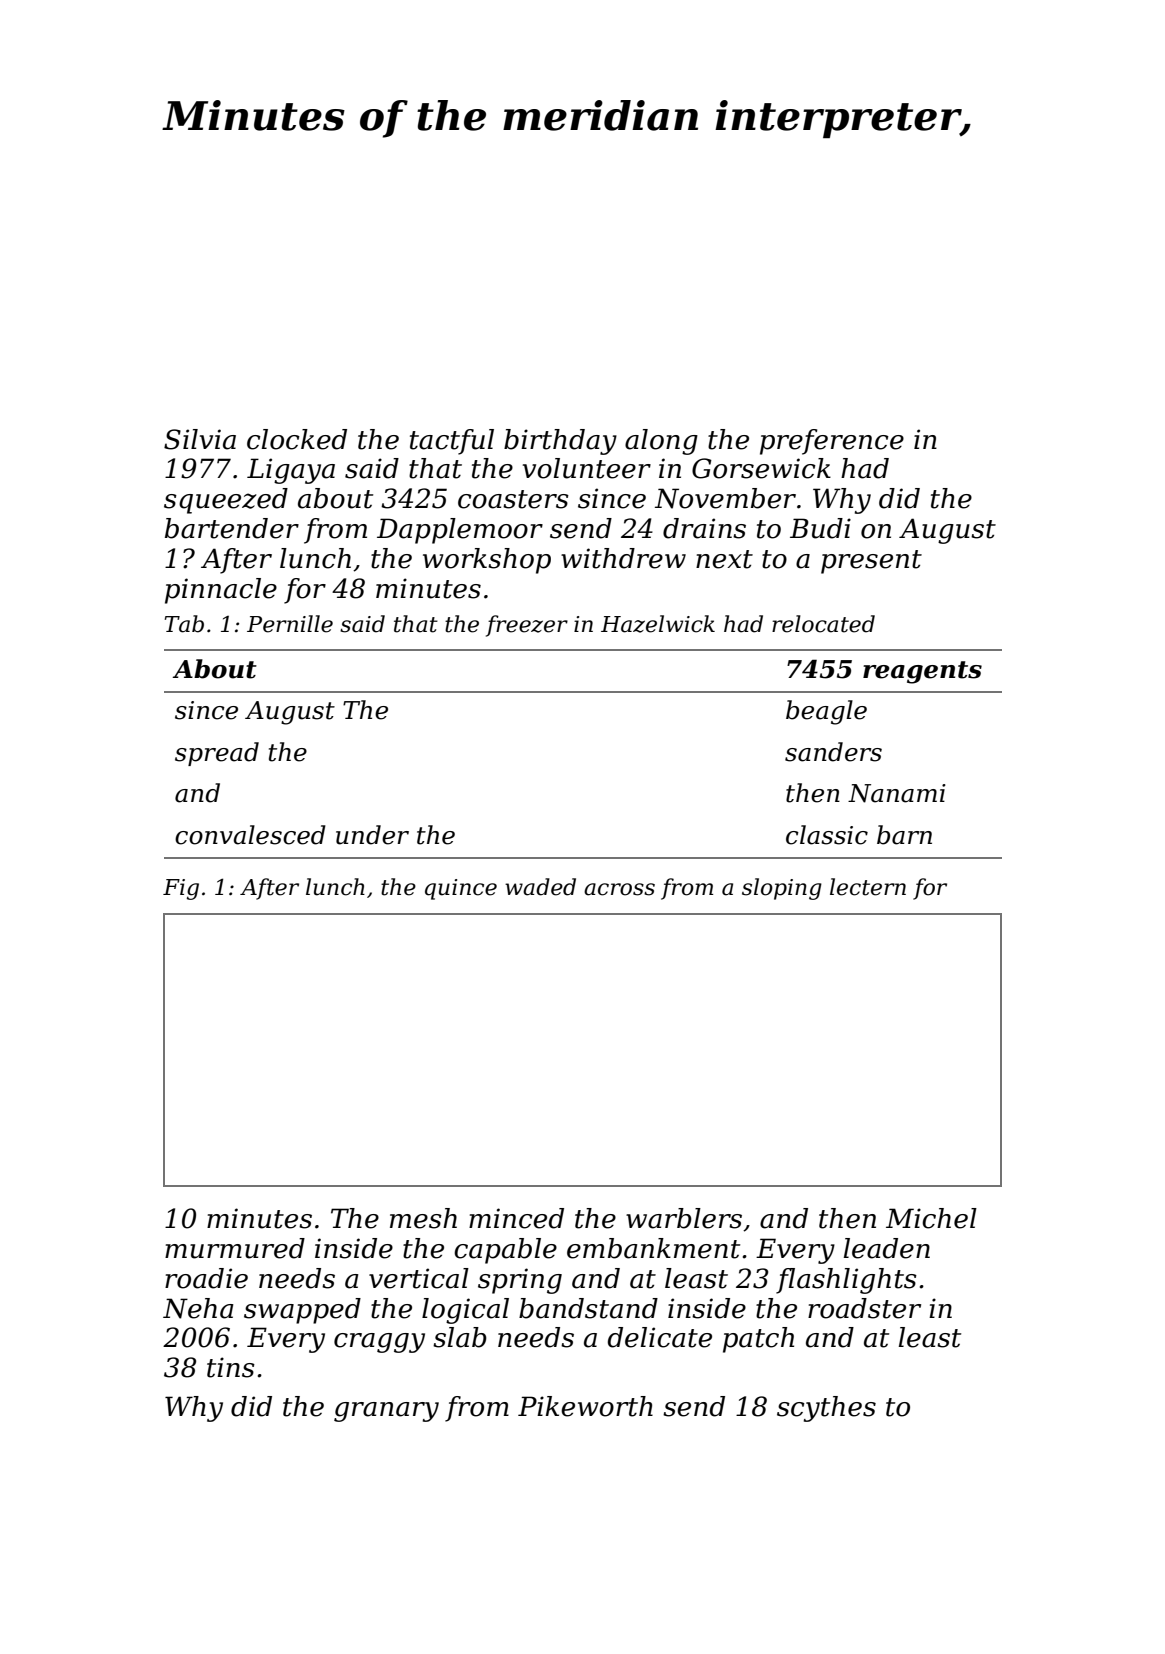  What do you see at coordinates (832, 442) in the screenshot?
I see `preference` at bounding box center [832, 442].
